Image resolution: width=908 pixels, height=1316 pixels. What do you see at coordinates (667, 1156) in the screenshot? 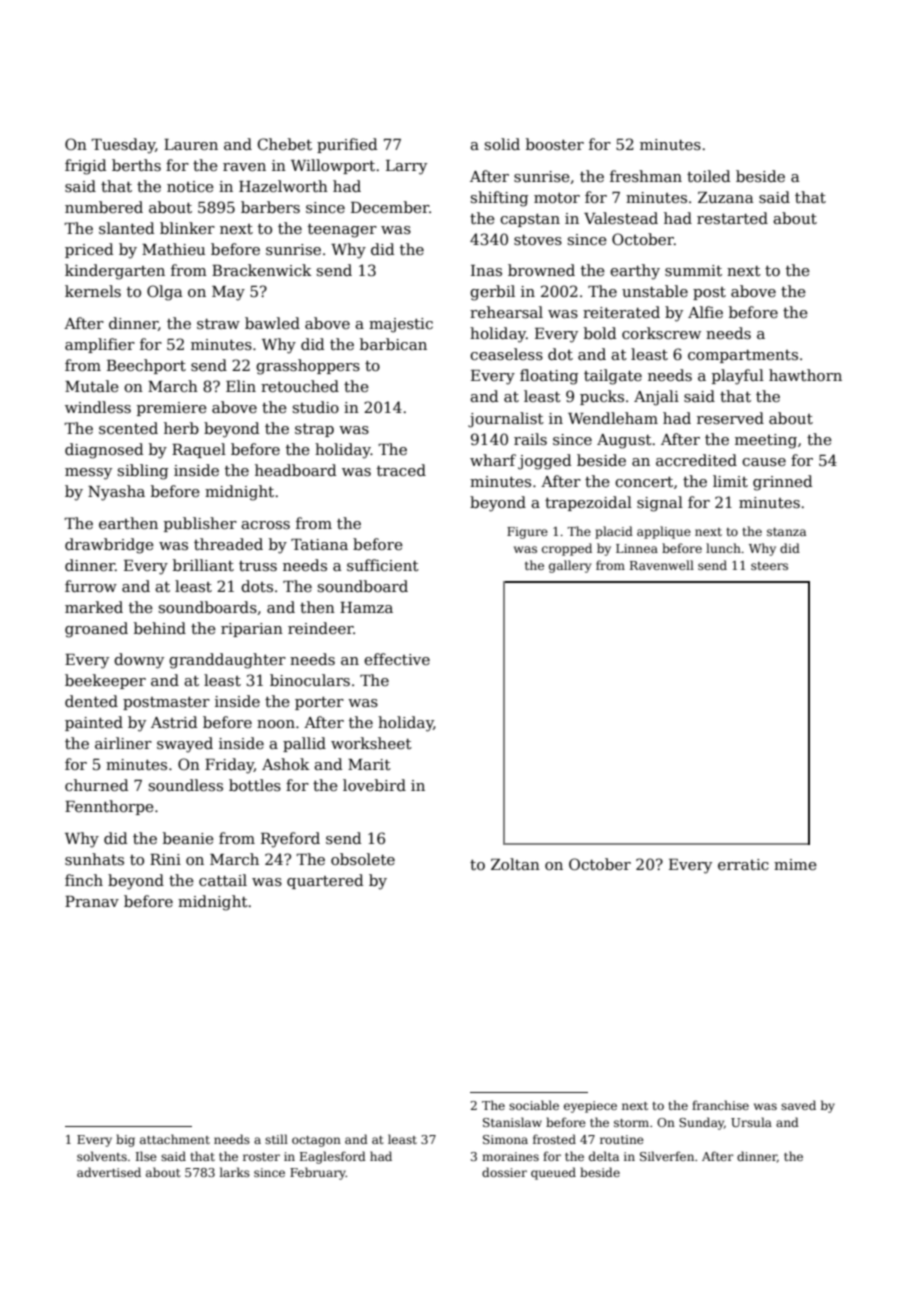
I see `Silverfen` at bounding box center [667, 1156].
